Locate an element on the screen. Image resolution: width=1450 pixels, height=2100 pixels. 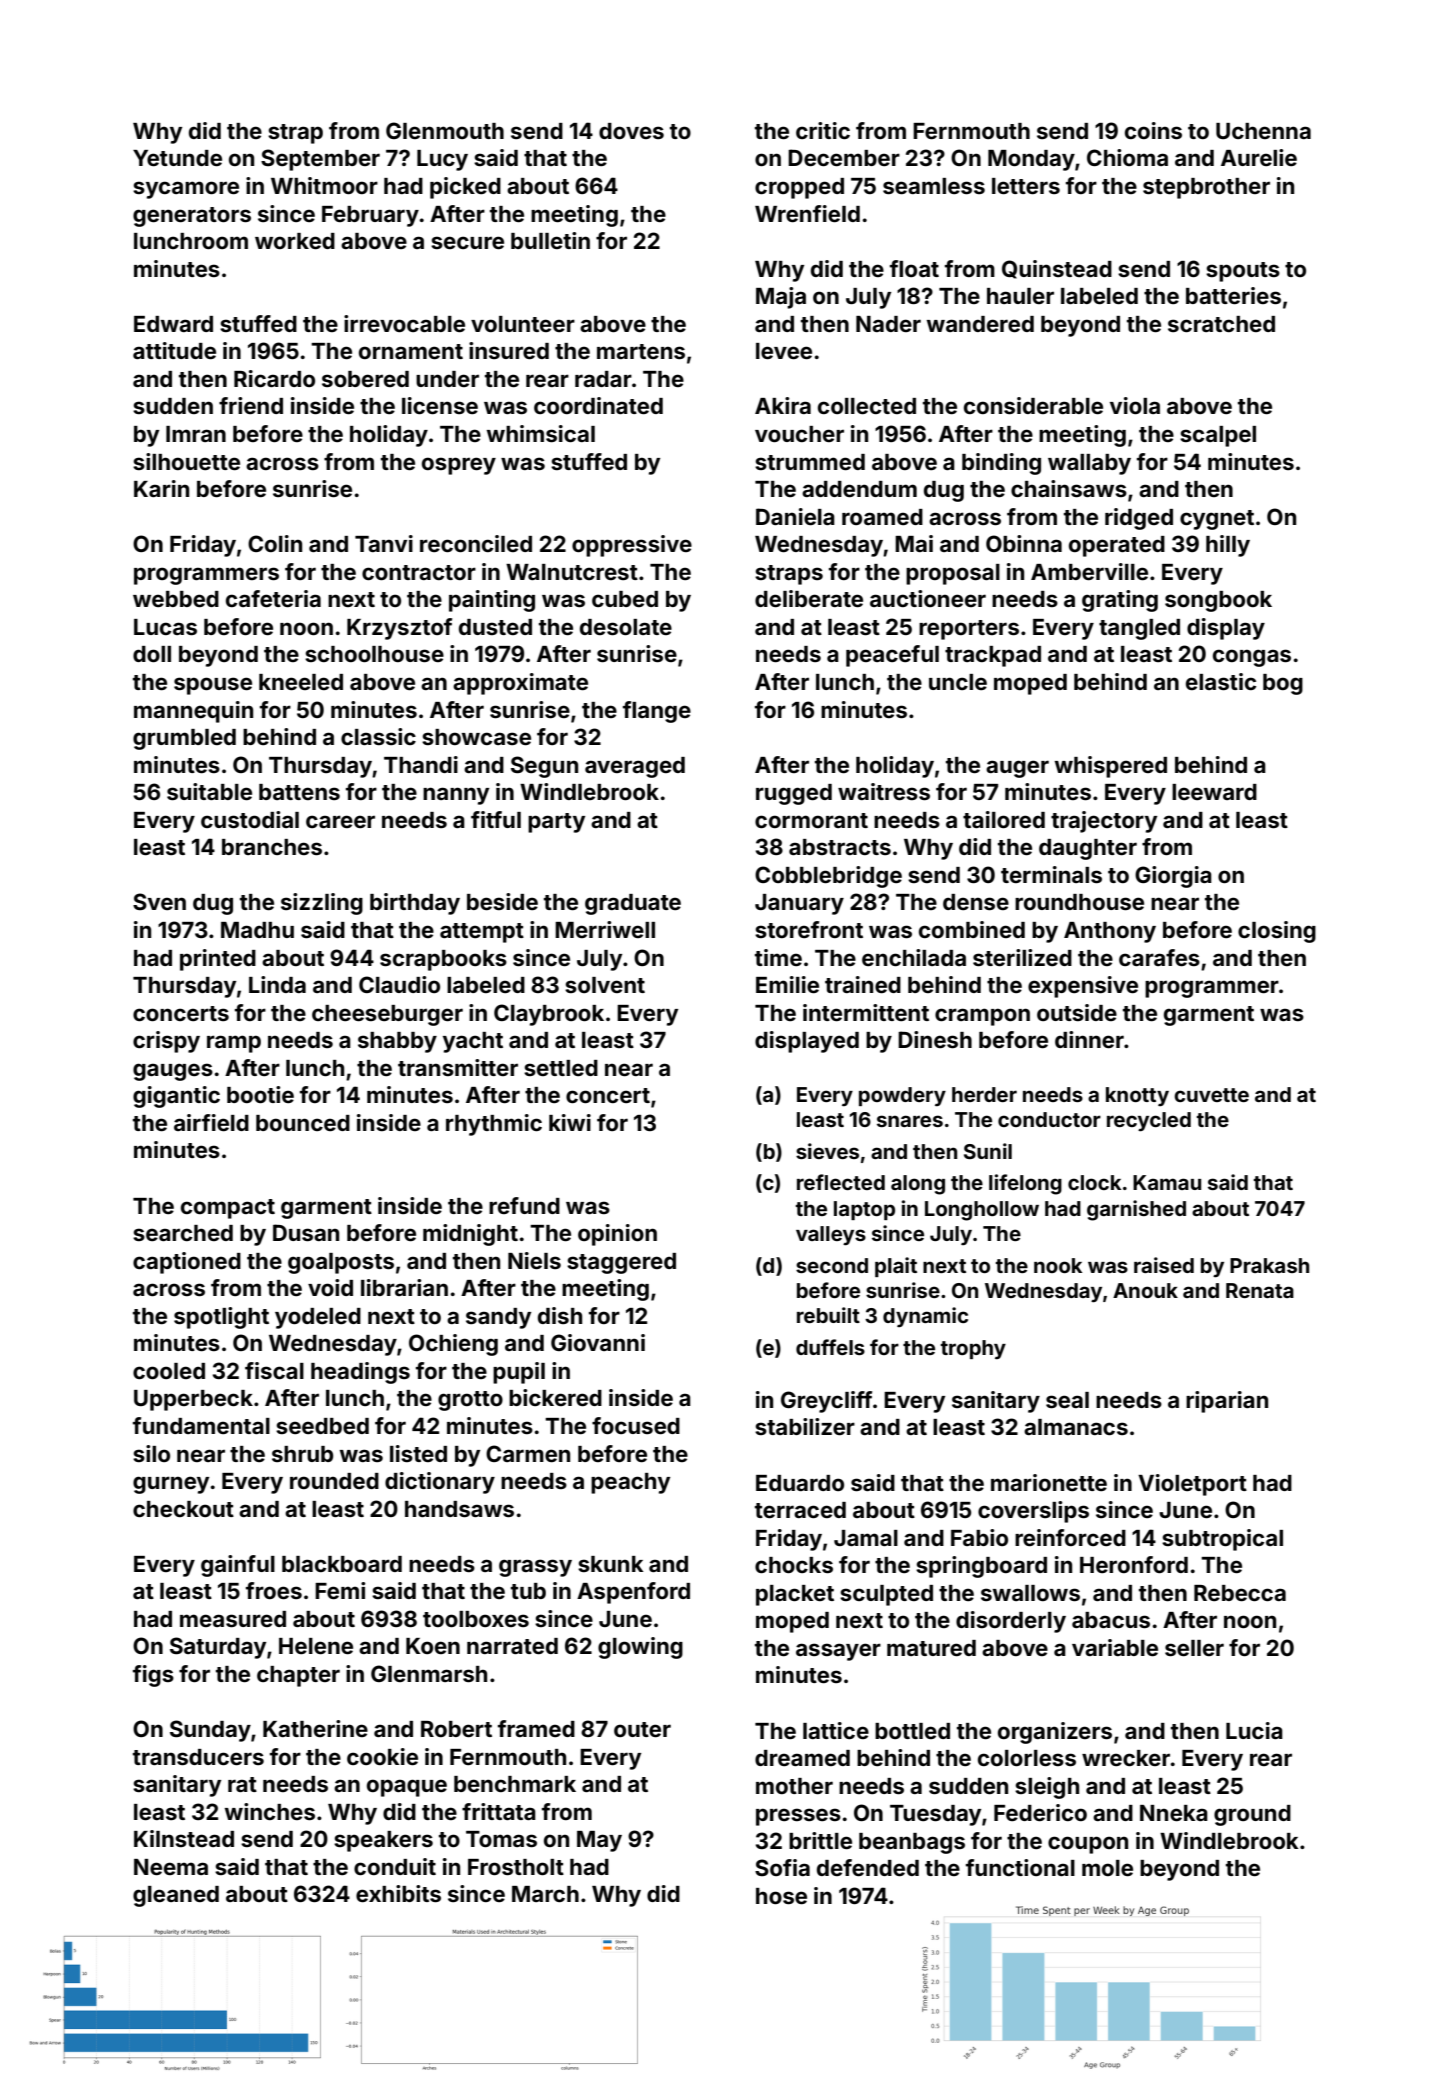
Anouk is located at coordinates (1145, 1290).
